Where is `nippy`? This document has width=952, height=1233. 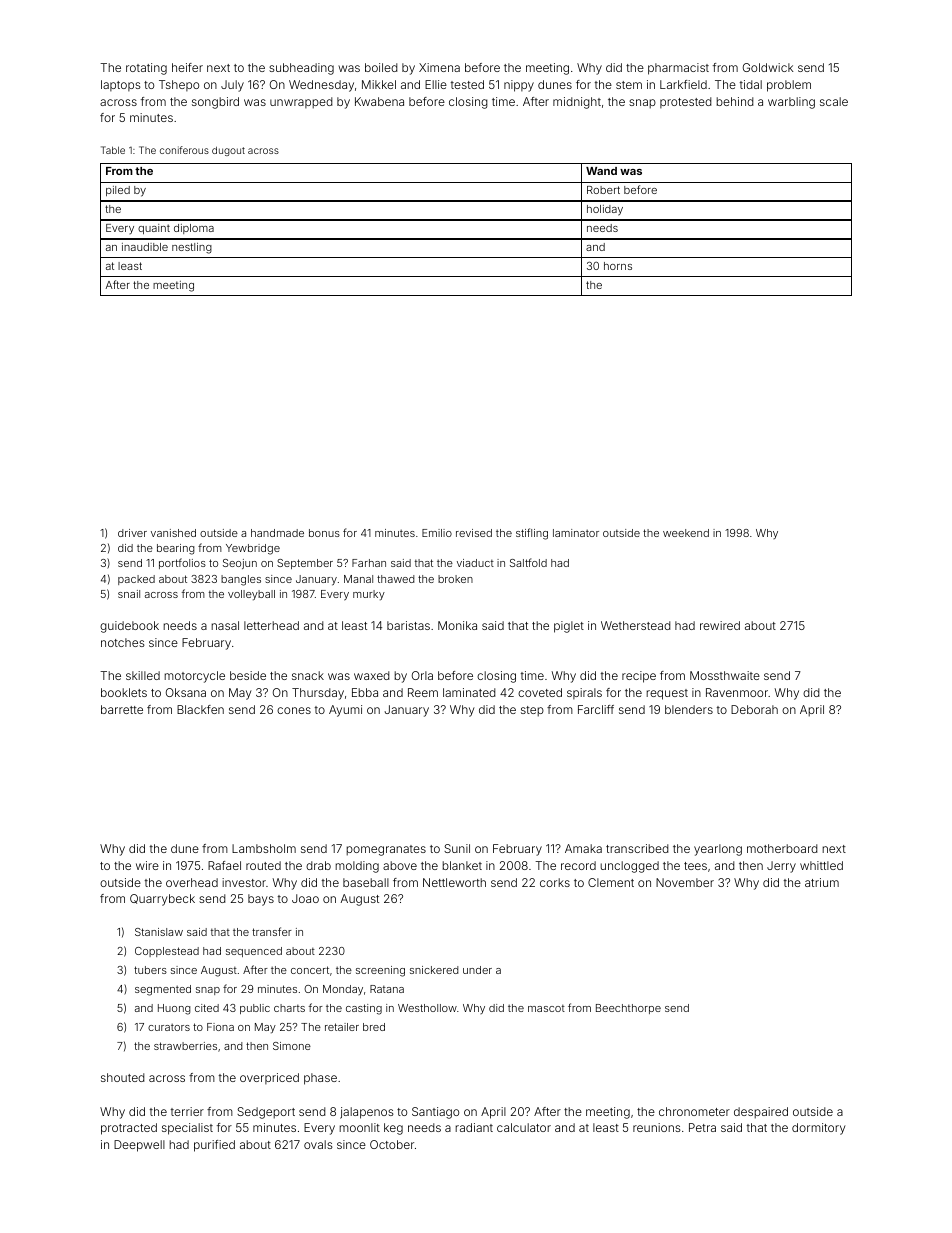 nippy is located at coordinates (519, 86).
